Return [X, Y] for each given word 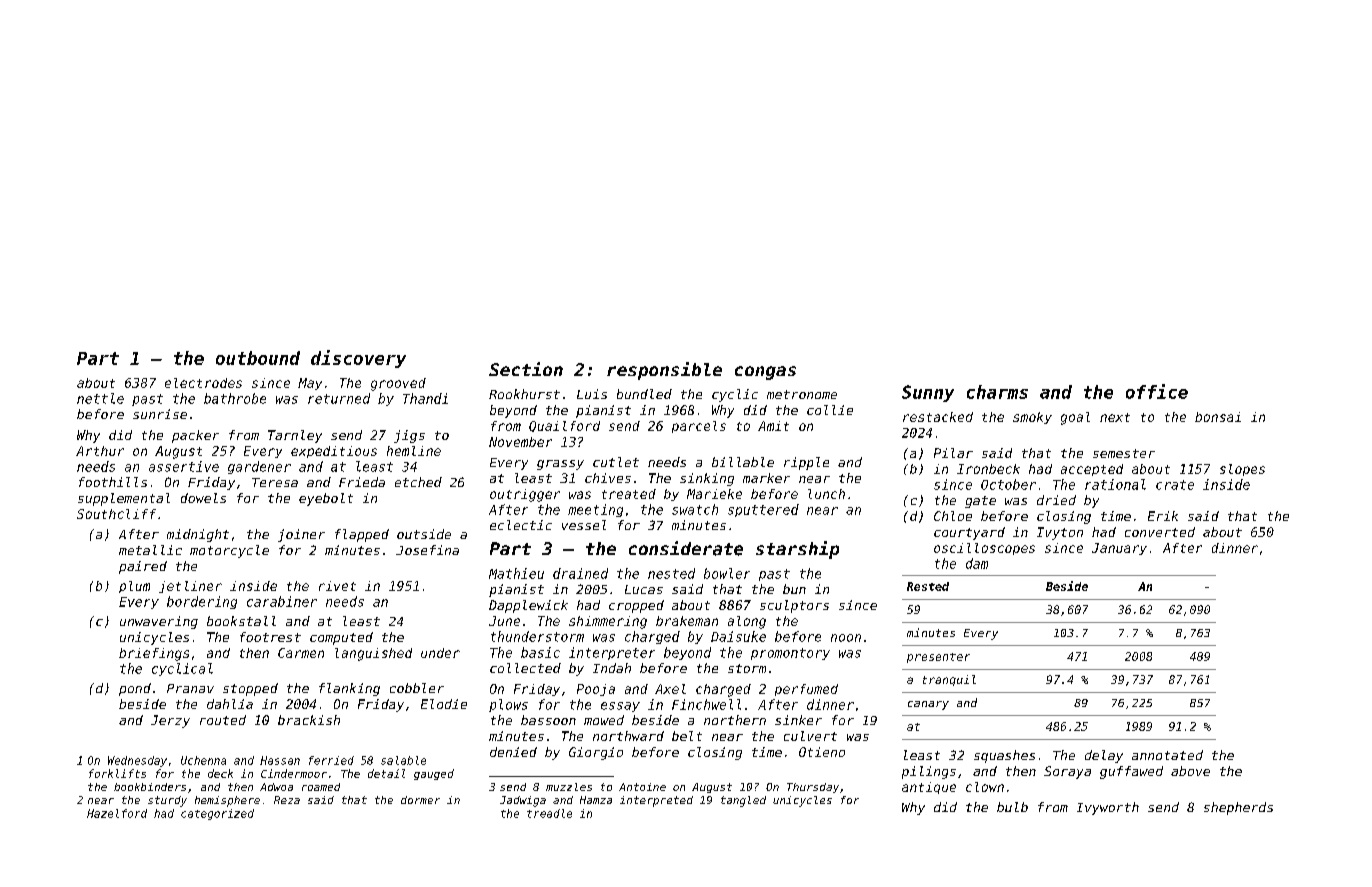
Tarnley [295, 436]
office [1157, 391]
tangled [743, 801]
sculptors [794, 606]
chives [608, 478]
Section [526, 369]
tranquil [949, 680]
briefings [154, 654]
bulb [1012, 807]
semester [1124, 453]
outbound [258, 358]
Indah [612, 668]
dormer [420, 800]
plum [134, 587]
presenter [938, 658]
